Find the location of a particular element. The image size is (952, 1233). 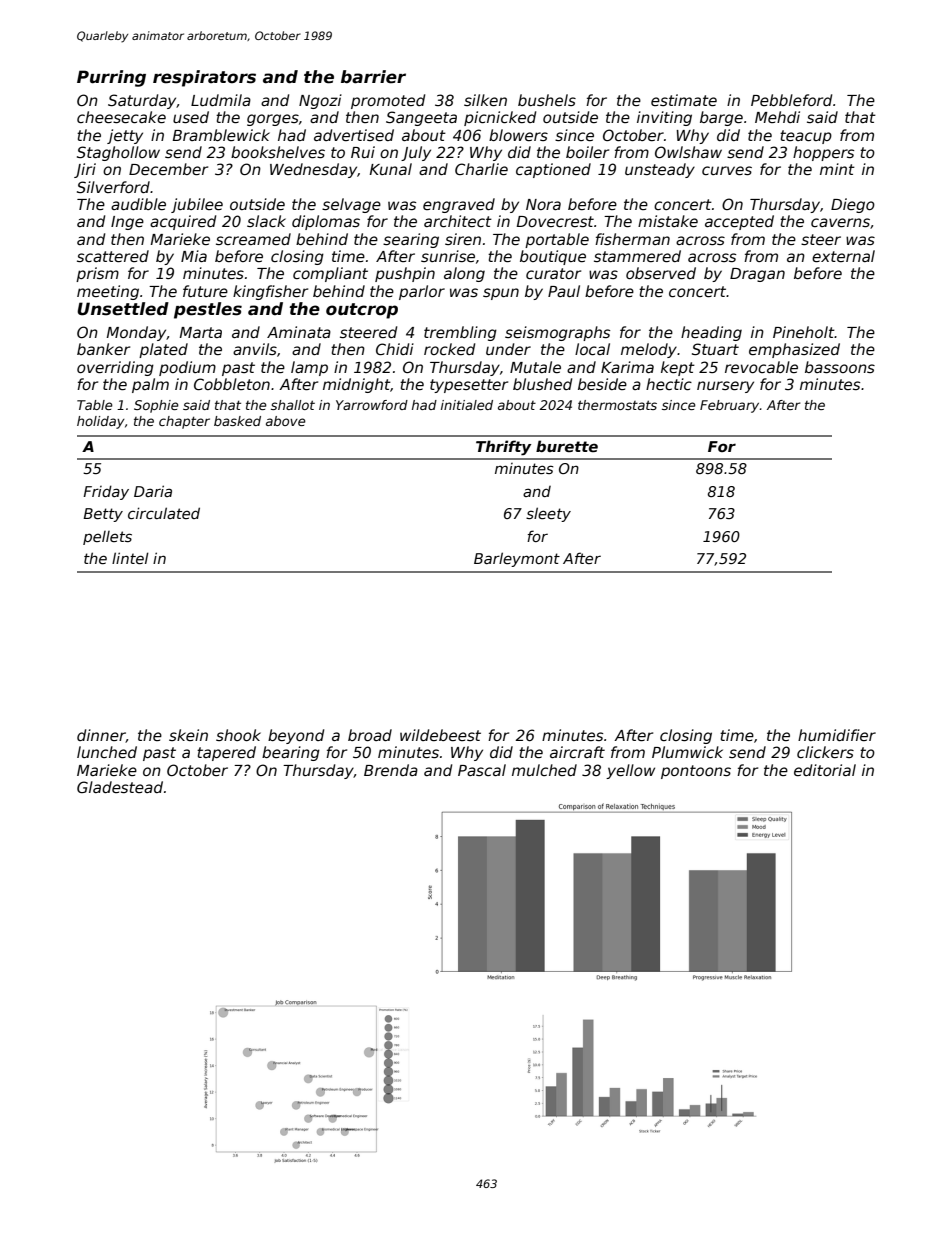

mulched is located at coordinates (544, 770).
